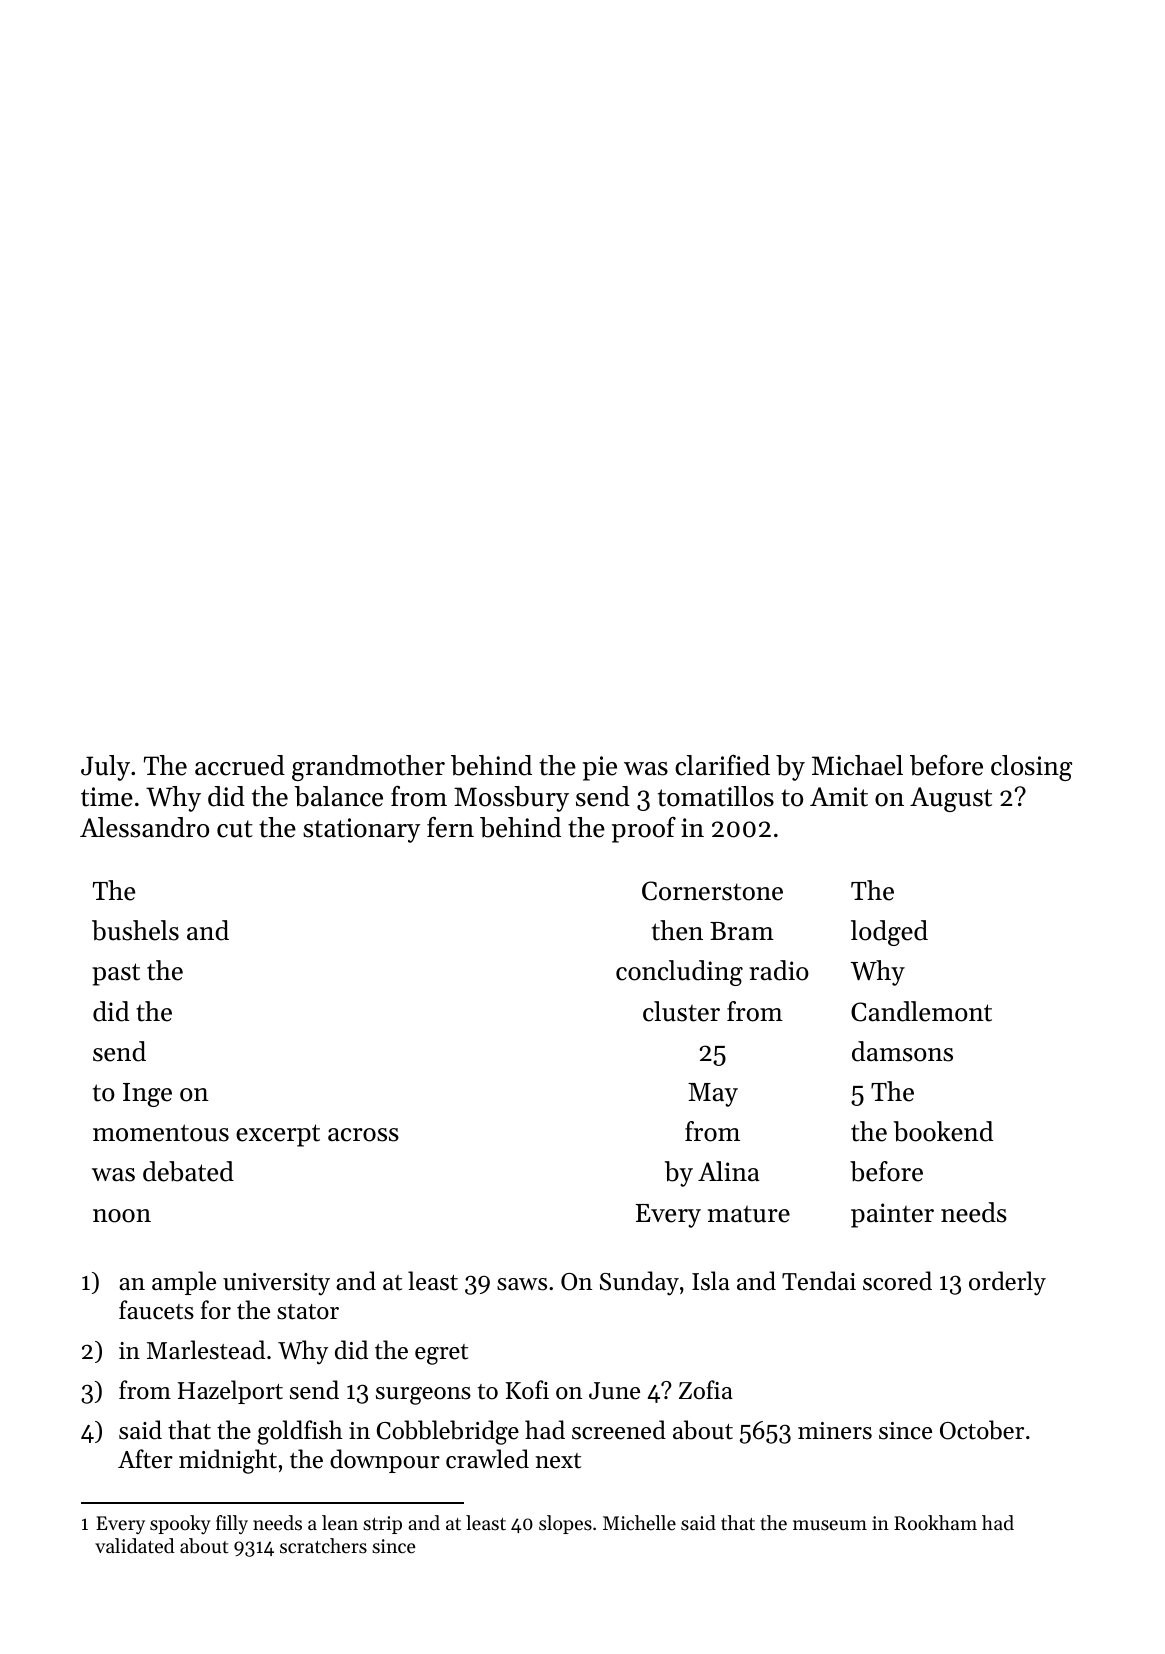 This screenshot has height=1654, width=1165. Describe the element at coordinates (951, 799) in the screenshot. I see `August` at that location.
